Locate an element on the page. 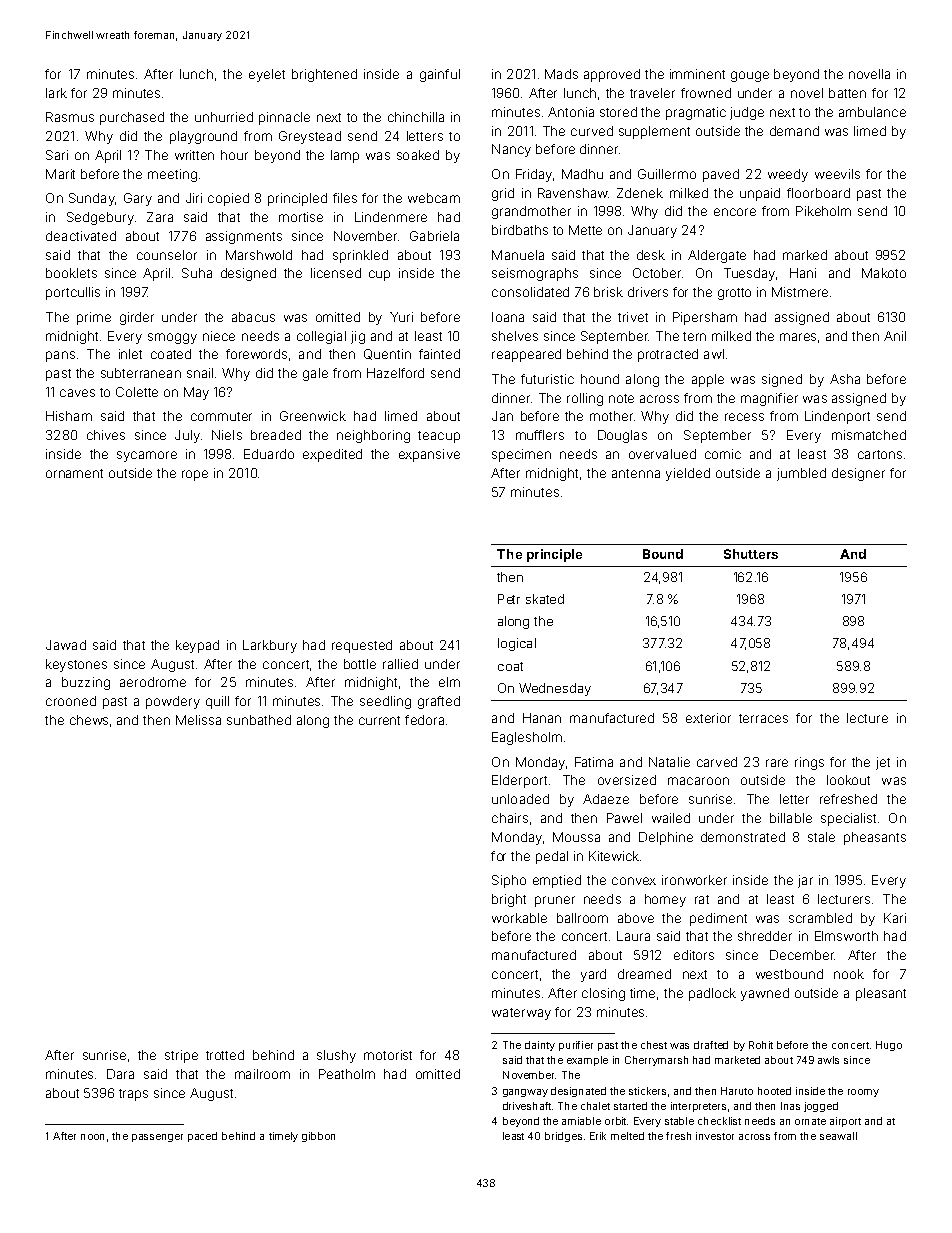  Lindenport is located at coordinates (837, 417).
